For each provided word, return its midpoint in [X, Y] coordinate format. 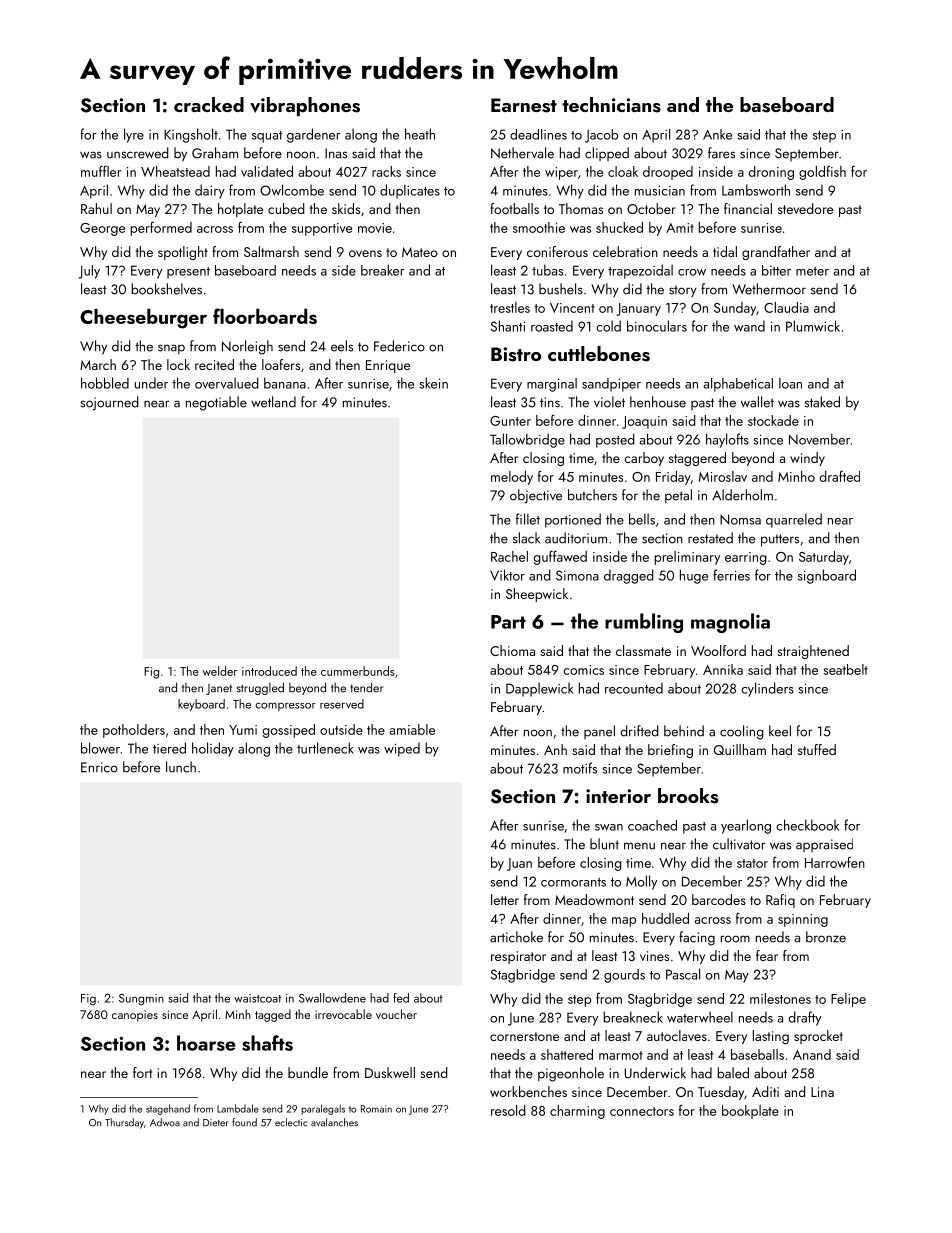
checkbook [807, 825]
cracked [209, 104]
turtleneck [325, 748]
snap [171, 349]
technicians [611, 105]
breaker [382, 270]
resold [508, 1110]
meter [812, 271]
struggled [260, 688]
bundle [308, 1072]
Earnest [524, 105]
